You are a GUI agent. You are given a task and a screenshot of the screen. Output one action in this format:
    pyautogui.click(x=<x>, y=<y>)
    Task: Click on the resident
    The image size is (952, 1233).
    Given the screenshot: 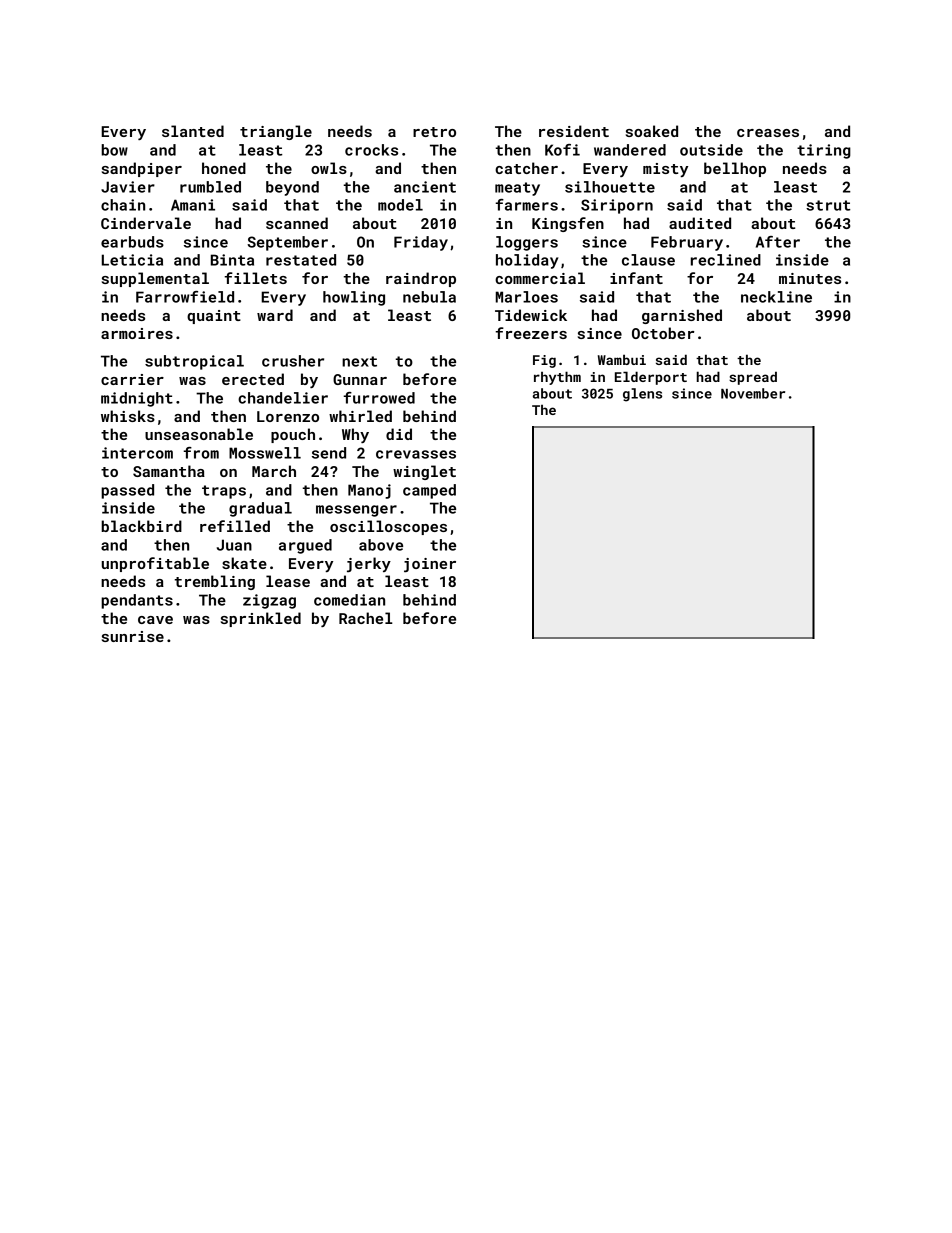 What is the action you would take?
    pyautogui.click(x=574, y=131)
